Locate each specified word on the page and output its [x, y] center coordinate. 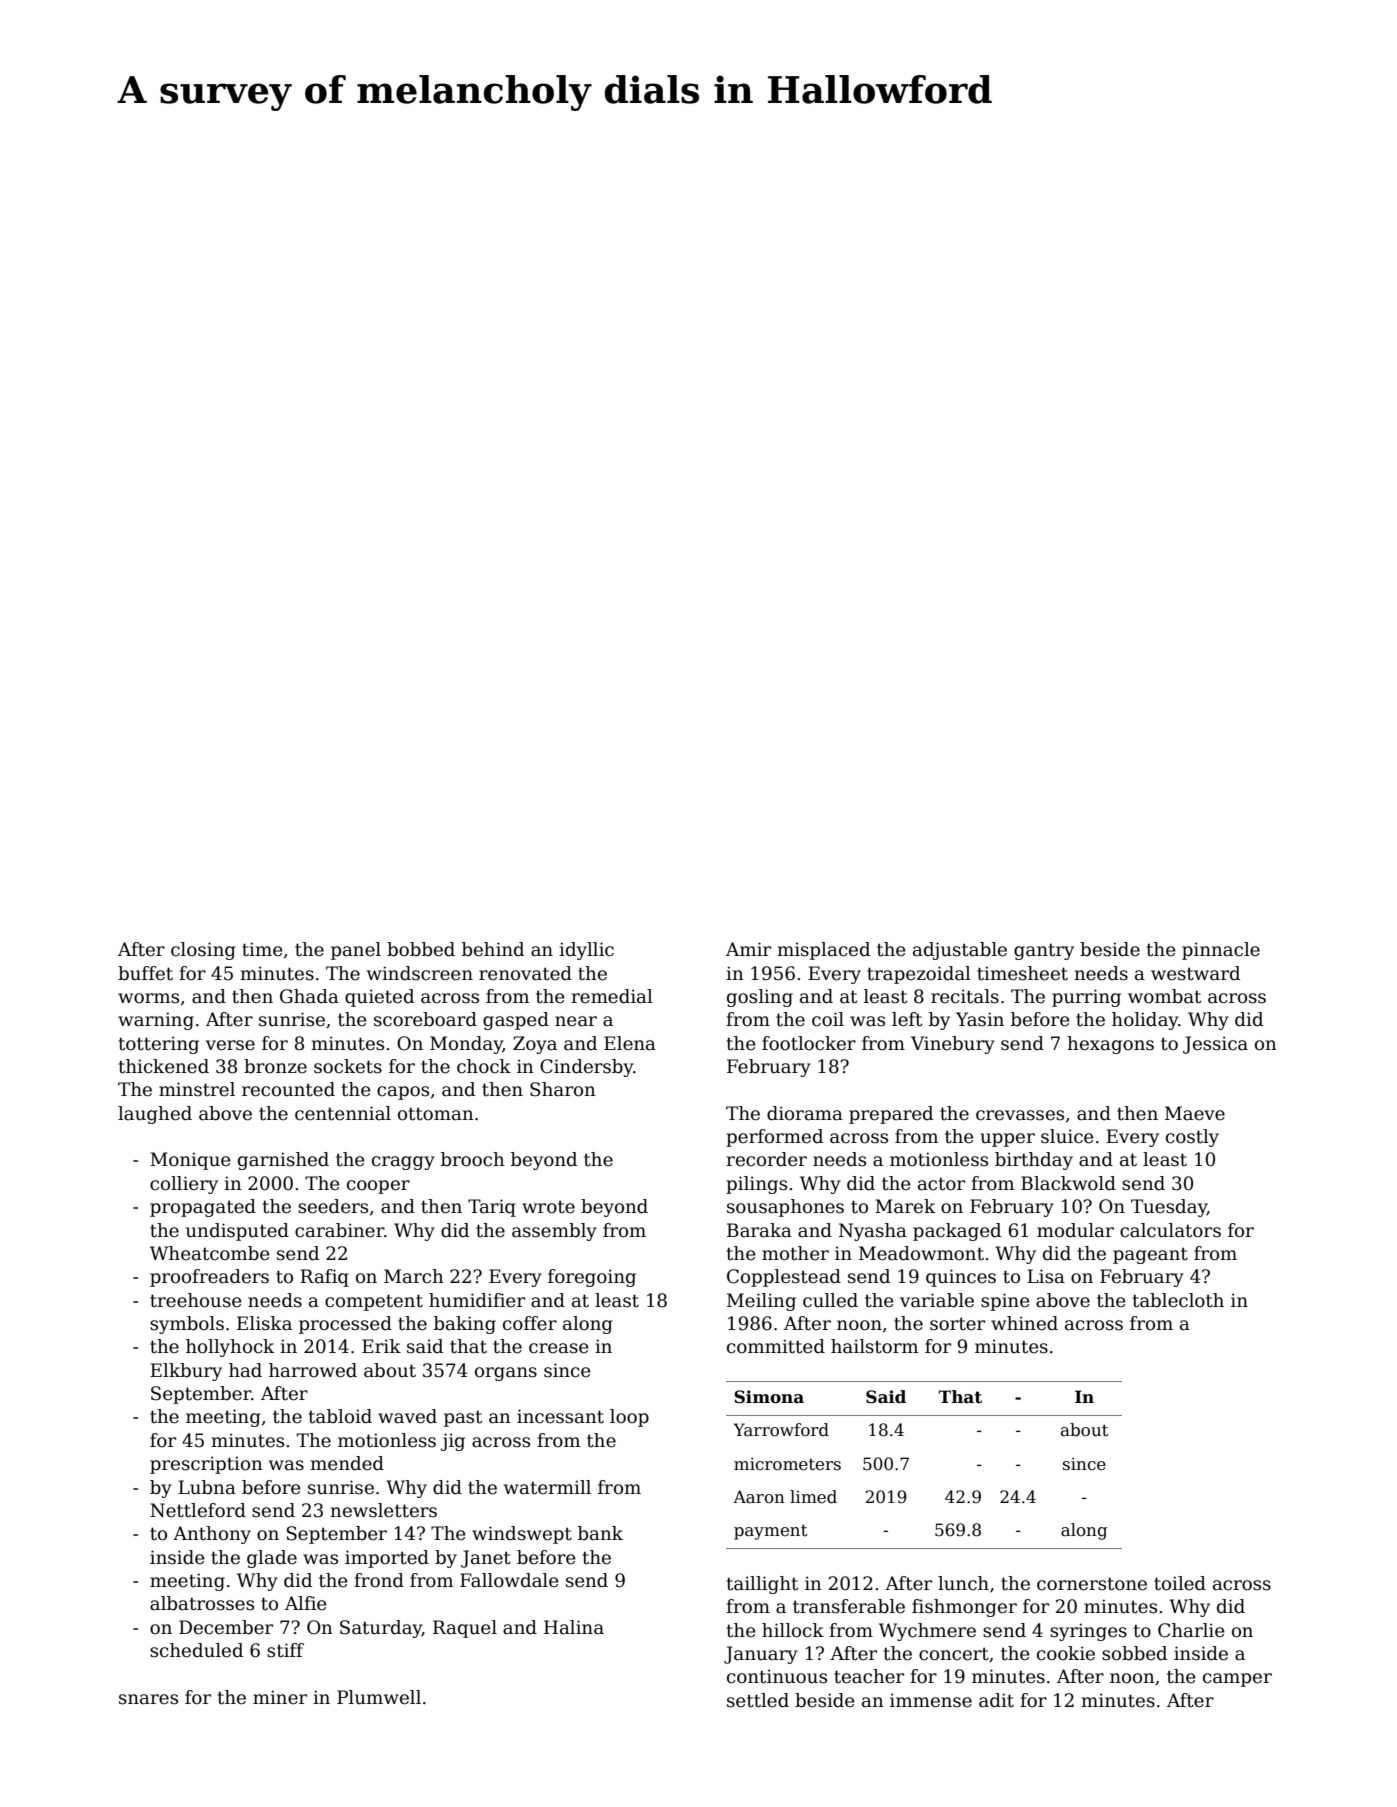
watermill [547, 1487]
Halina [574, 1627]
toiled [1180, 1583]
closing [203, 951]
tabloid [340, 1416]
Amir [748, 949]
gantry [1044, 951]
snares [148, 1699]
